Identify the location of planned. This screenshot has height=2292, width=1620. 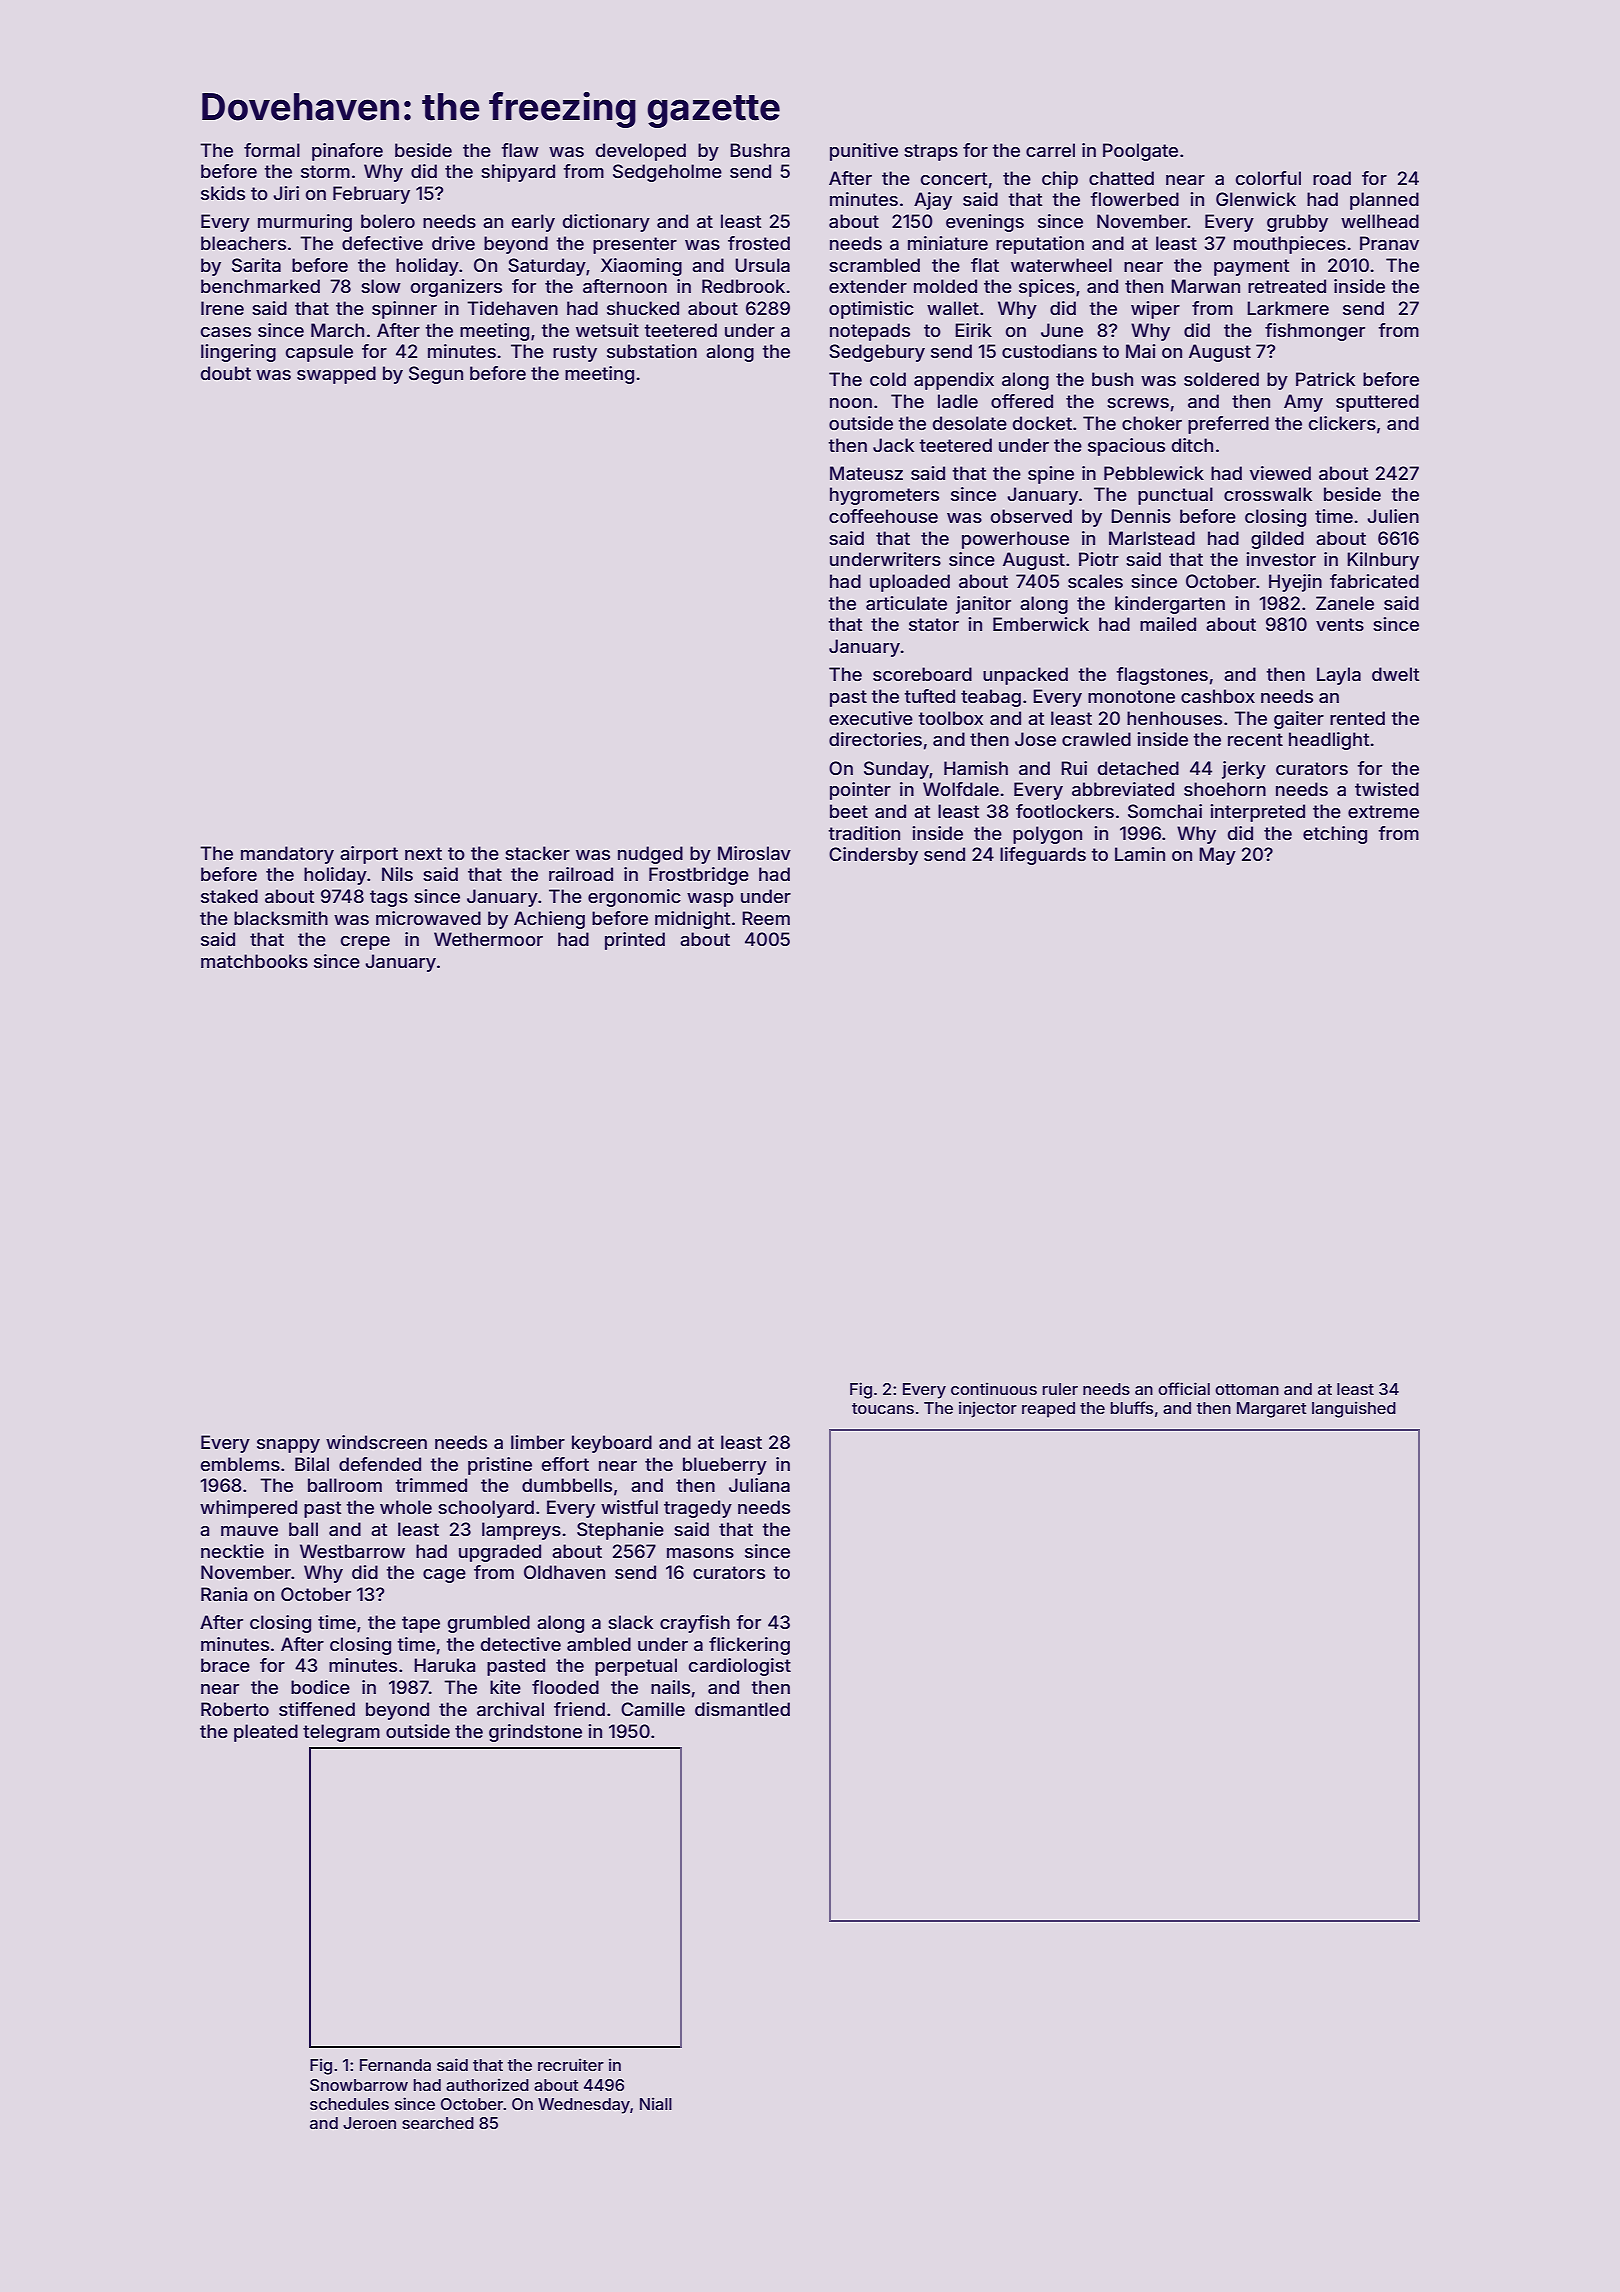
(1384, 201).
